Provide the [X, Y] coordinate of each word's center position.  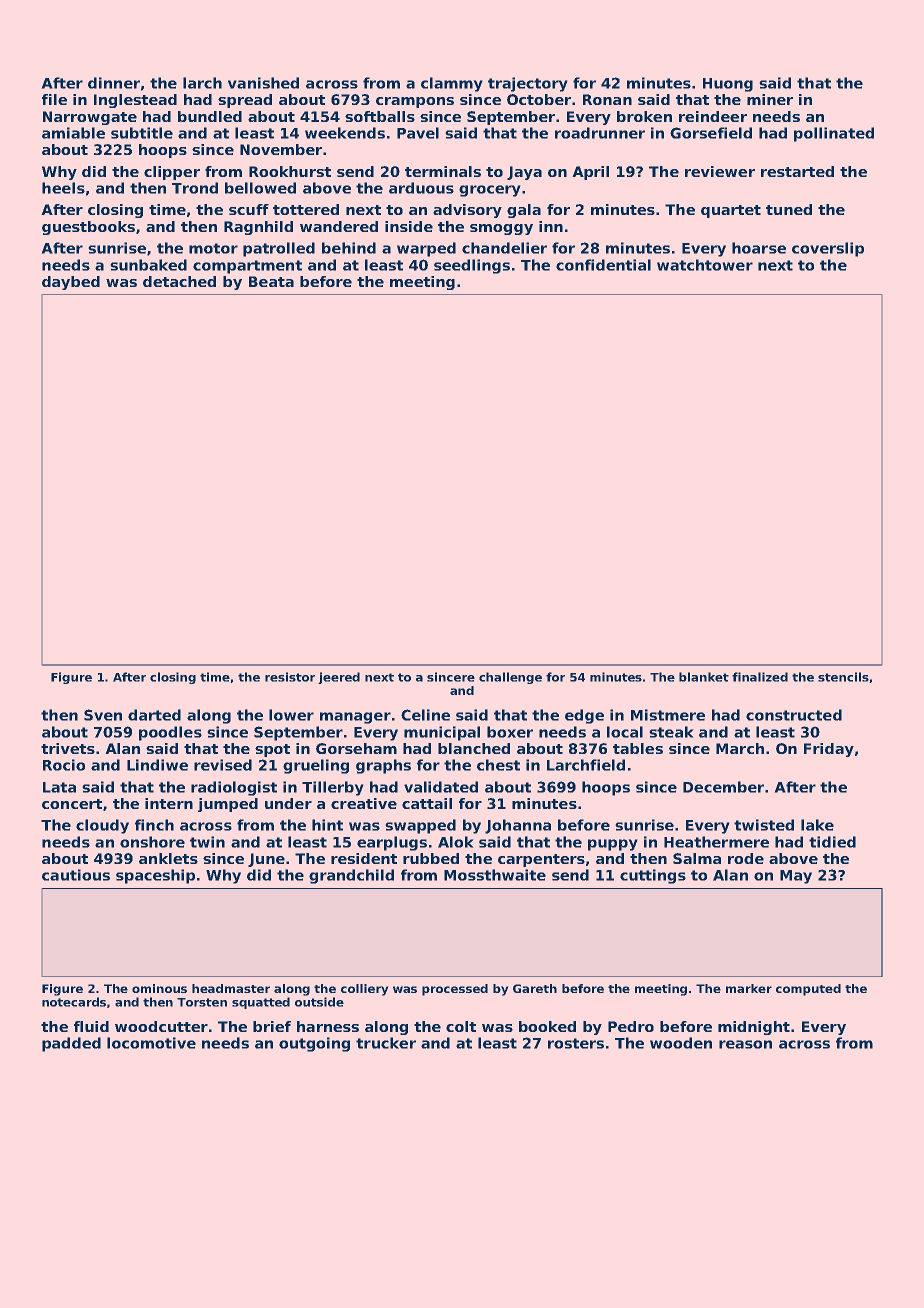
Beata [271, 281]
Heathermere [716, 842]
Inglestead [135, 101]
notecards [74, 1002]
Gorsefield [711, 133]
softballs [380, 116]
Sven [103, 715]
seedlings [472, 266]
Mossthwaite [495, 875]
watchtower [705, 265]
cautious [76, 875]
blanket [704, 677]
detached [179, 281]
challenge [510, 678]
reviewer [720, 171]
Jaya [524, 173]
